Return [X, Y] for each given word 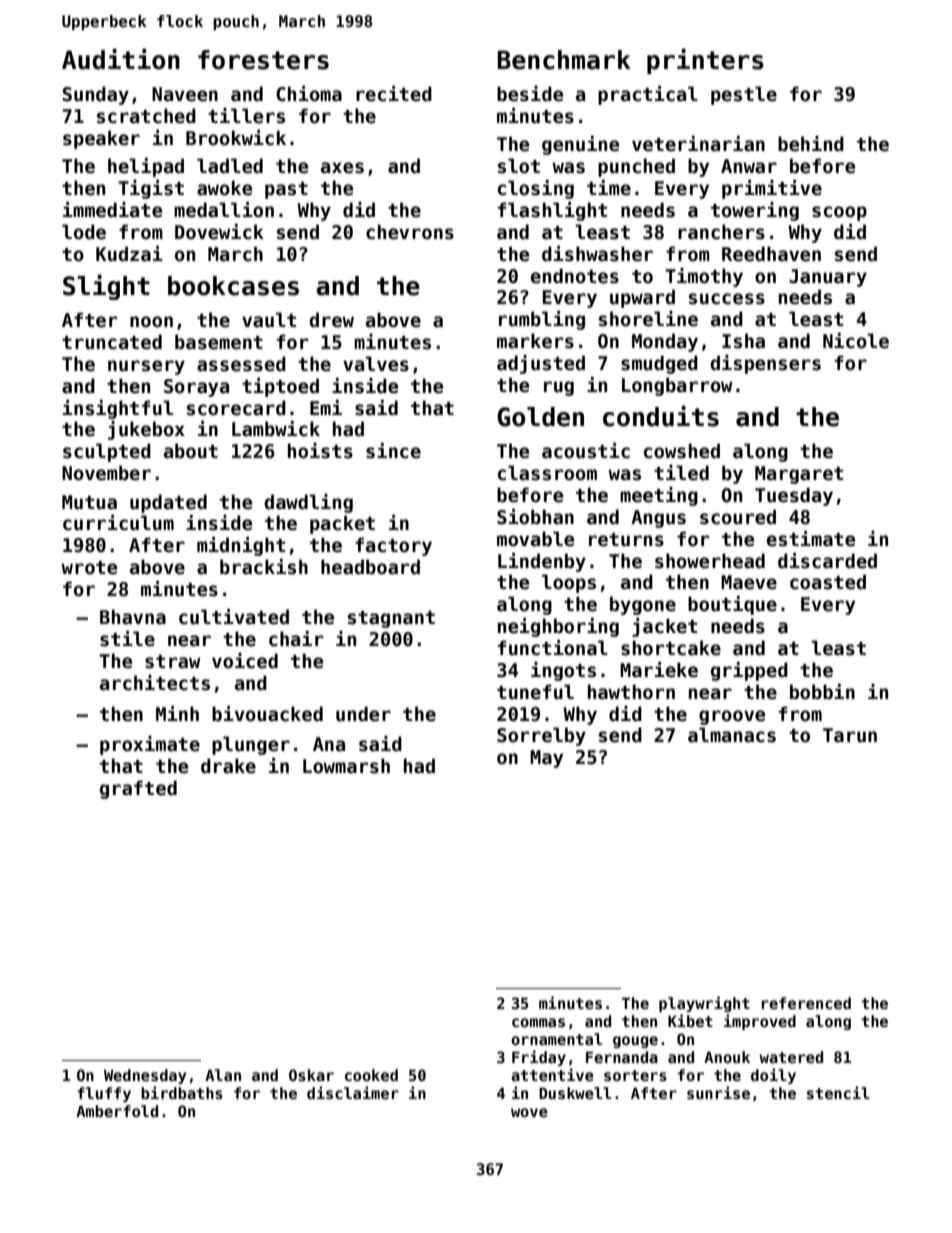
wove [529, 1112]
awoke [224, 188]
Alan [223, 1075]
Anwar [749, 166]
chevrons [410, 232]
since [393, 451]
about [191, 451]
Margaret [799, 475]
